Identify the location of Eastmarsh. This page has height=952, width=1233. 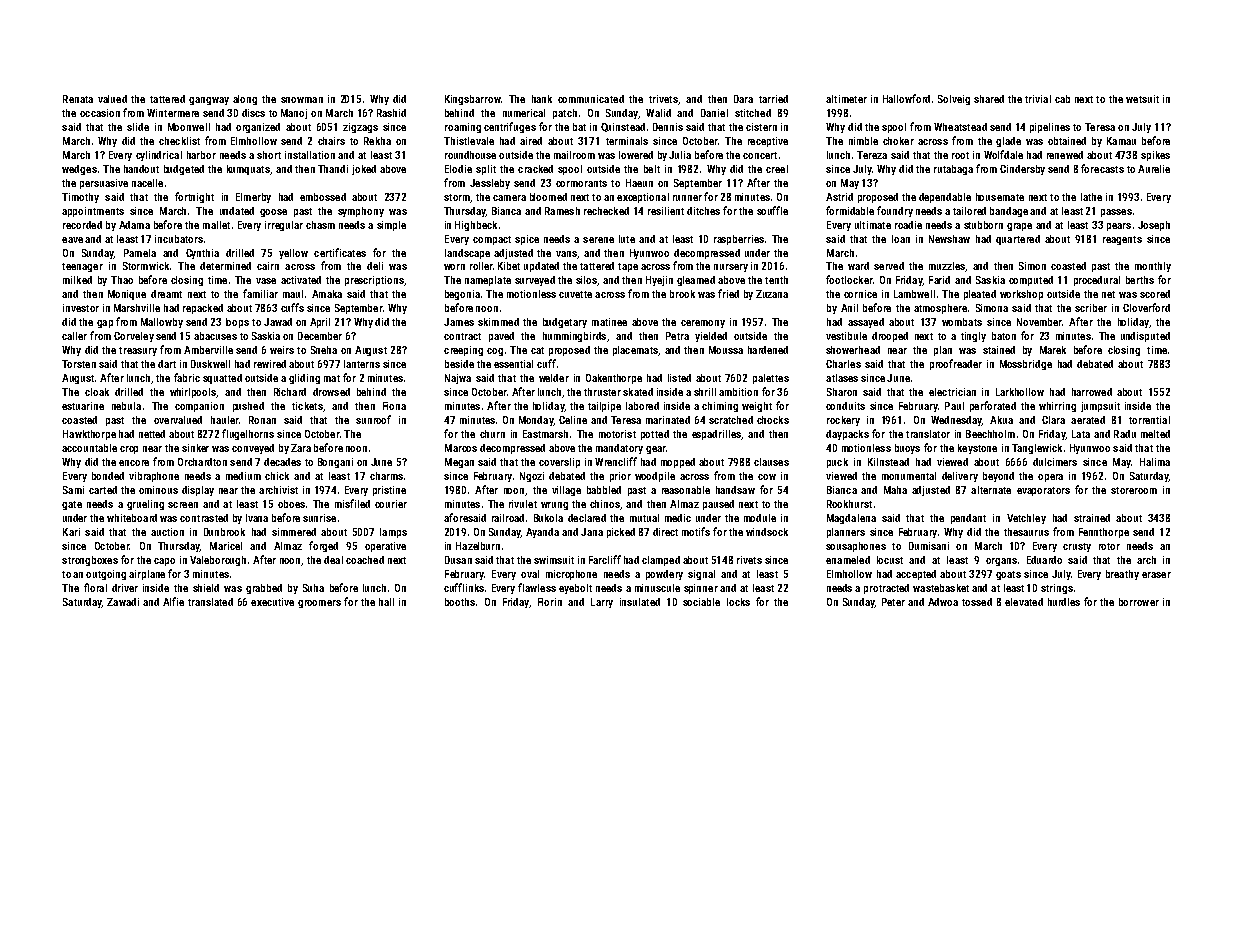
(545, 434).
